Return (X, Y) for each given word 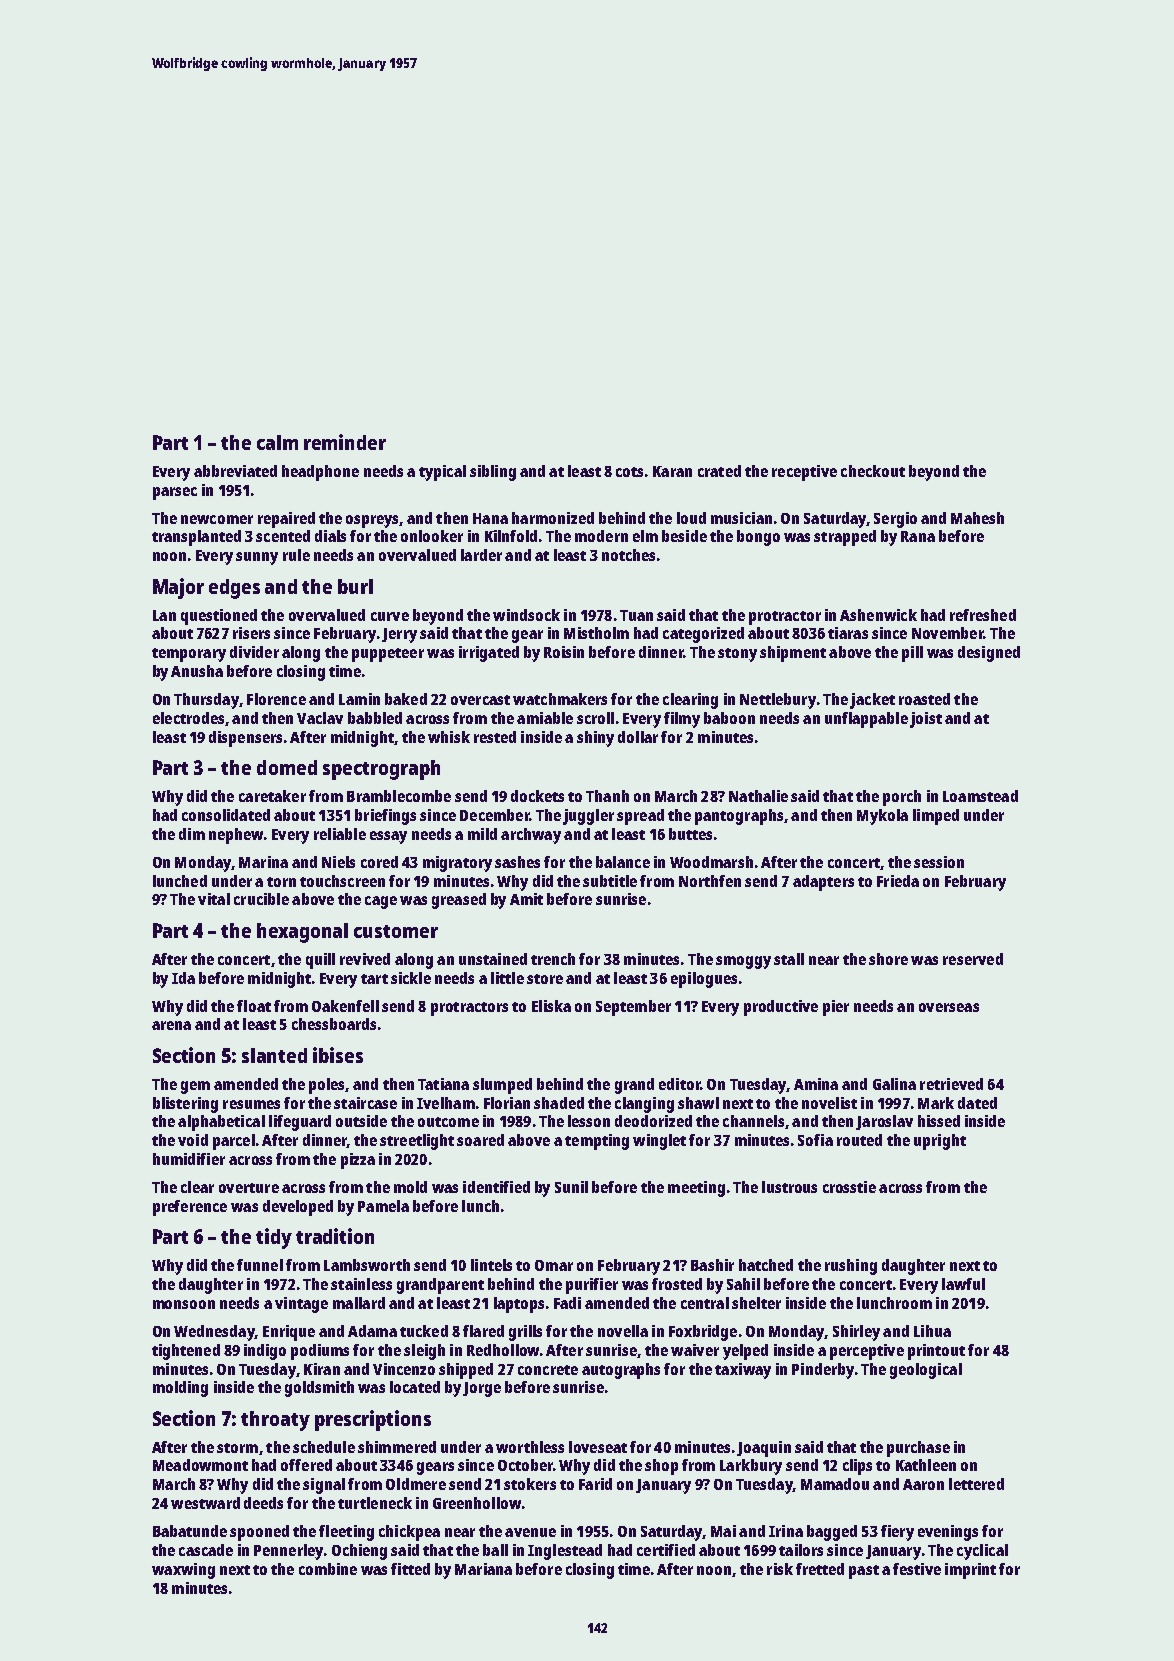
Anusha (197, 671)
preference (190, 1208)
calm (277, 442)
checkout (873, 471)
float (254, 1006)
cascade (206, 1550)
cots (629, 472)
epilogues (704, 980)
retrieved (951, 1084)
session (939, 862)
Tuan (636, 615)
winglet (659, 1142)
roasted (924, 699)
